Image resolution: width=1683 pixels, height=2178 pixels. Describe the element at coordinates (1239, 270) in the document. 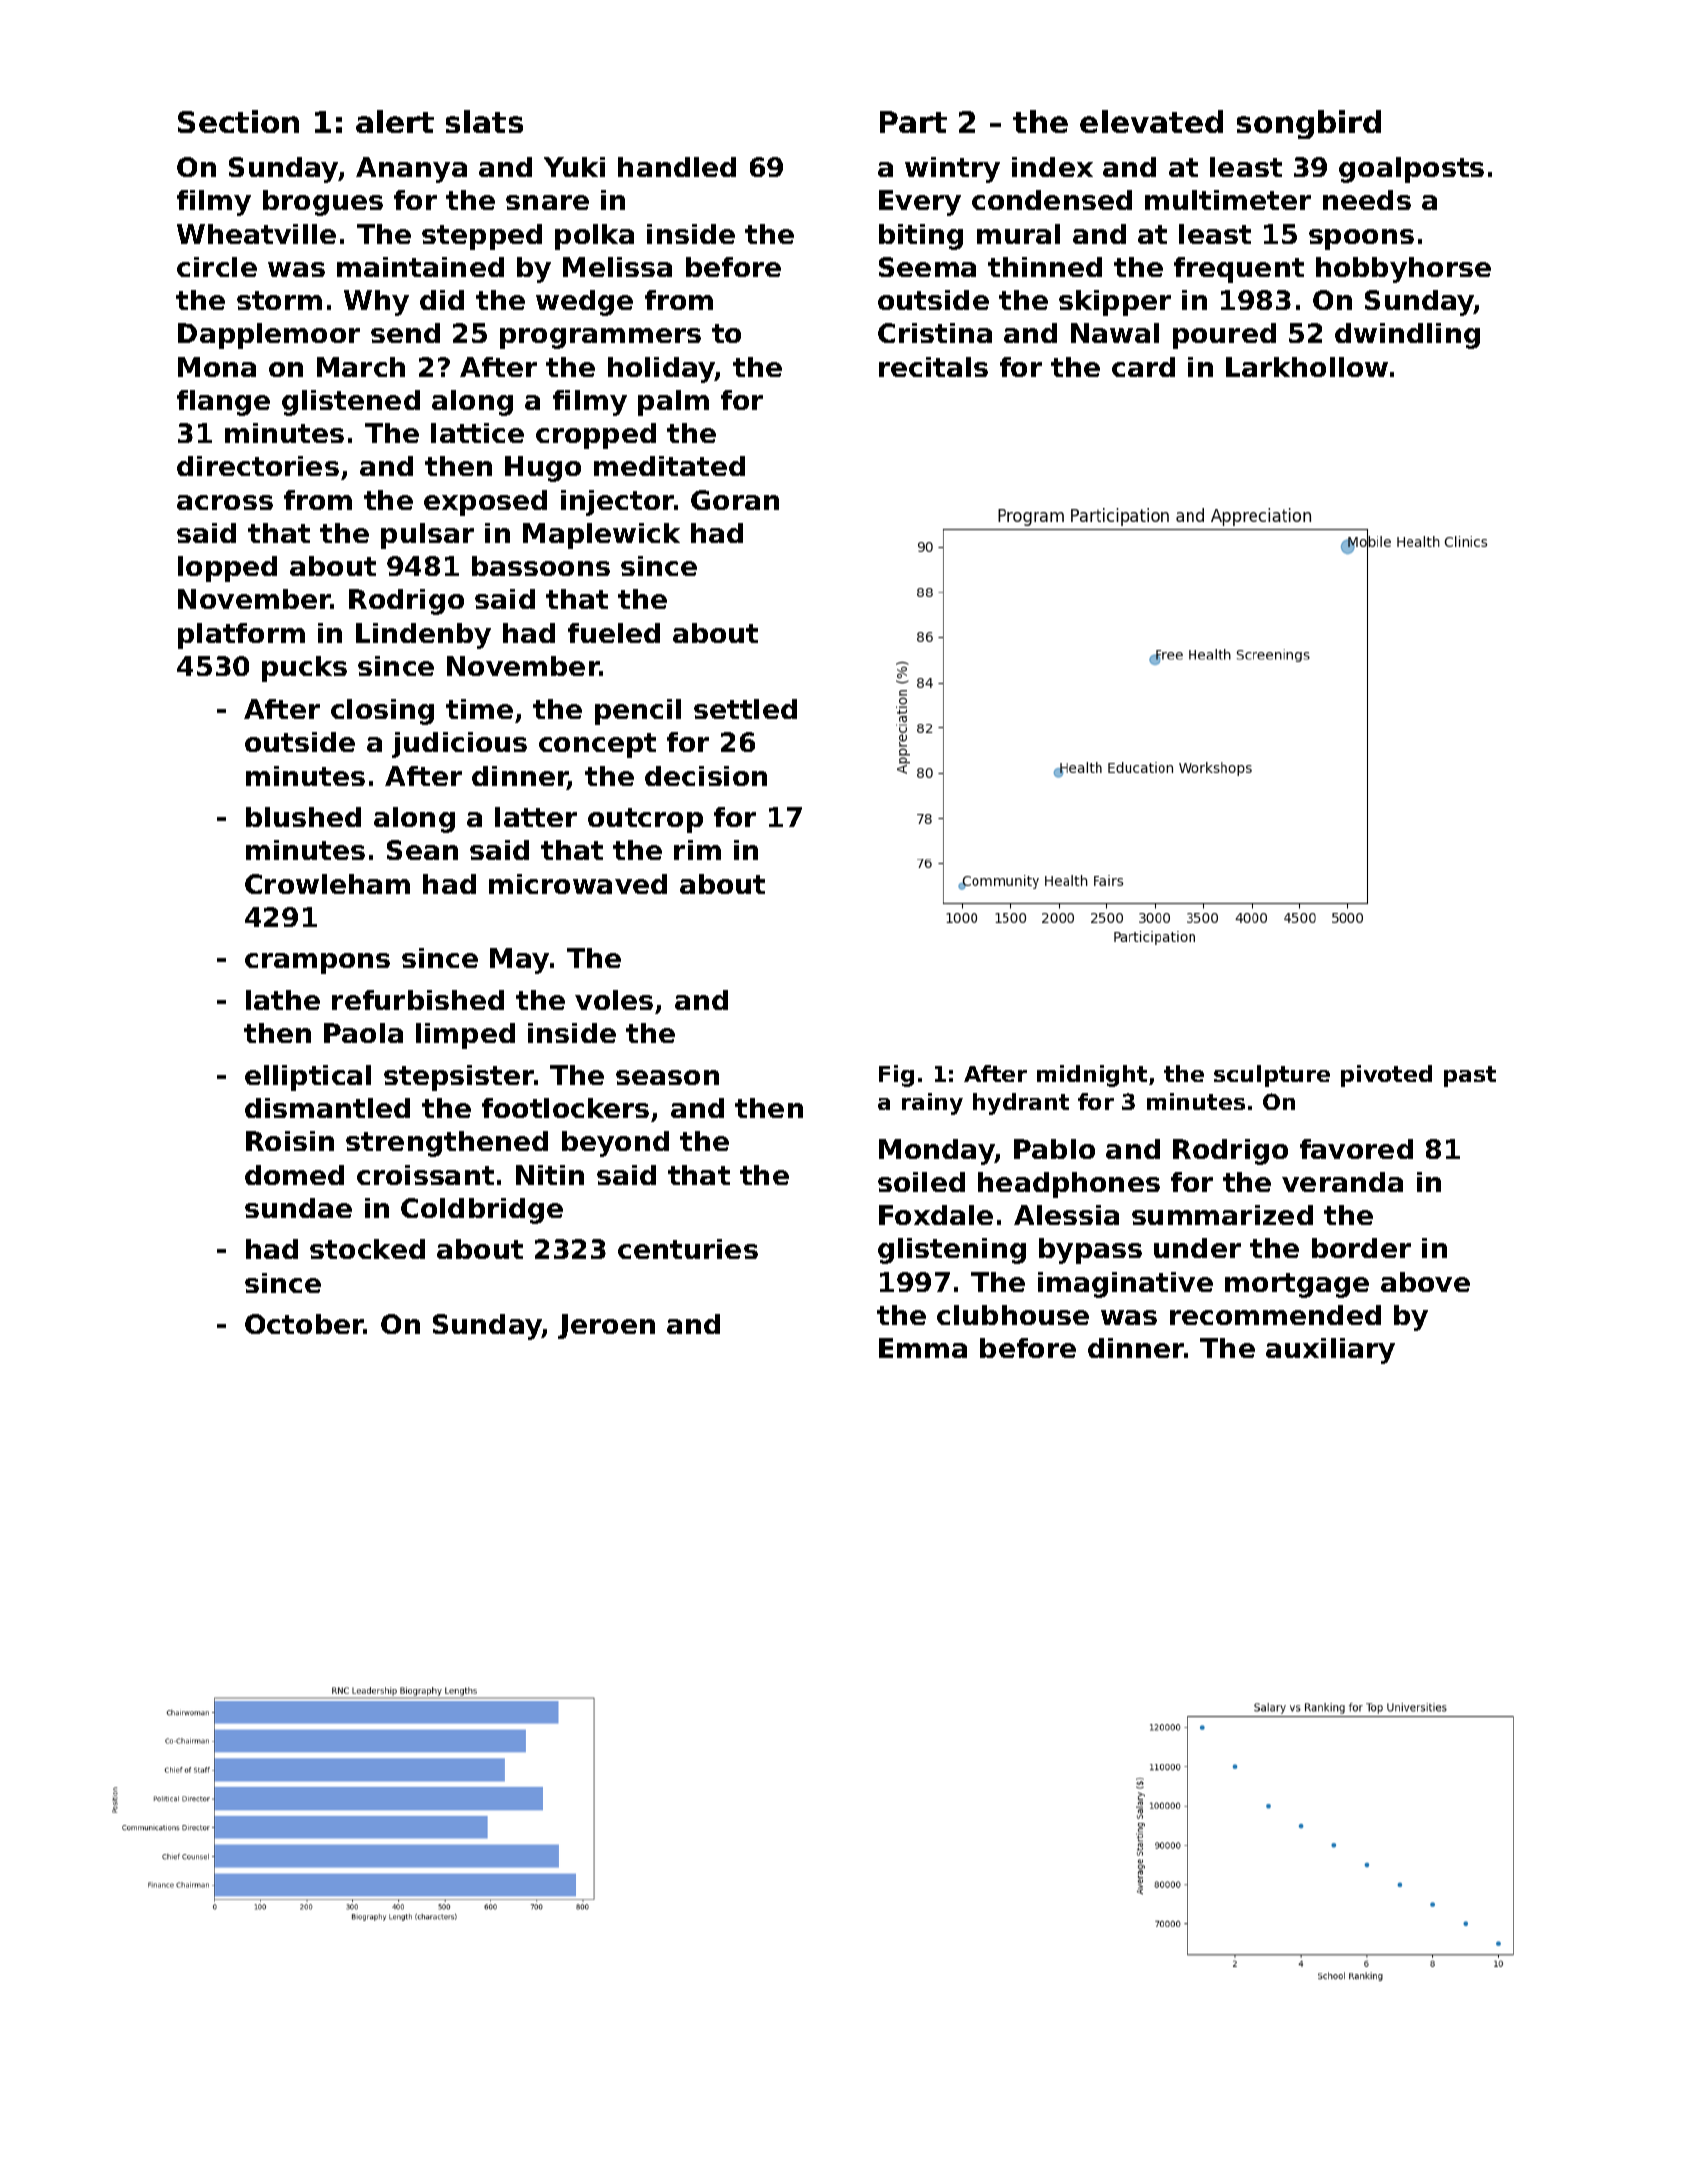

I see `frequent` at that location.
